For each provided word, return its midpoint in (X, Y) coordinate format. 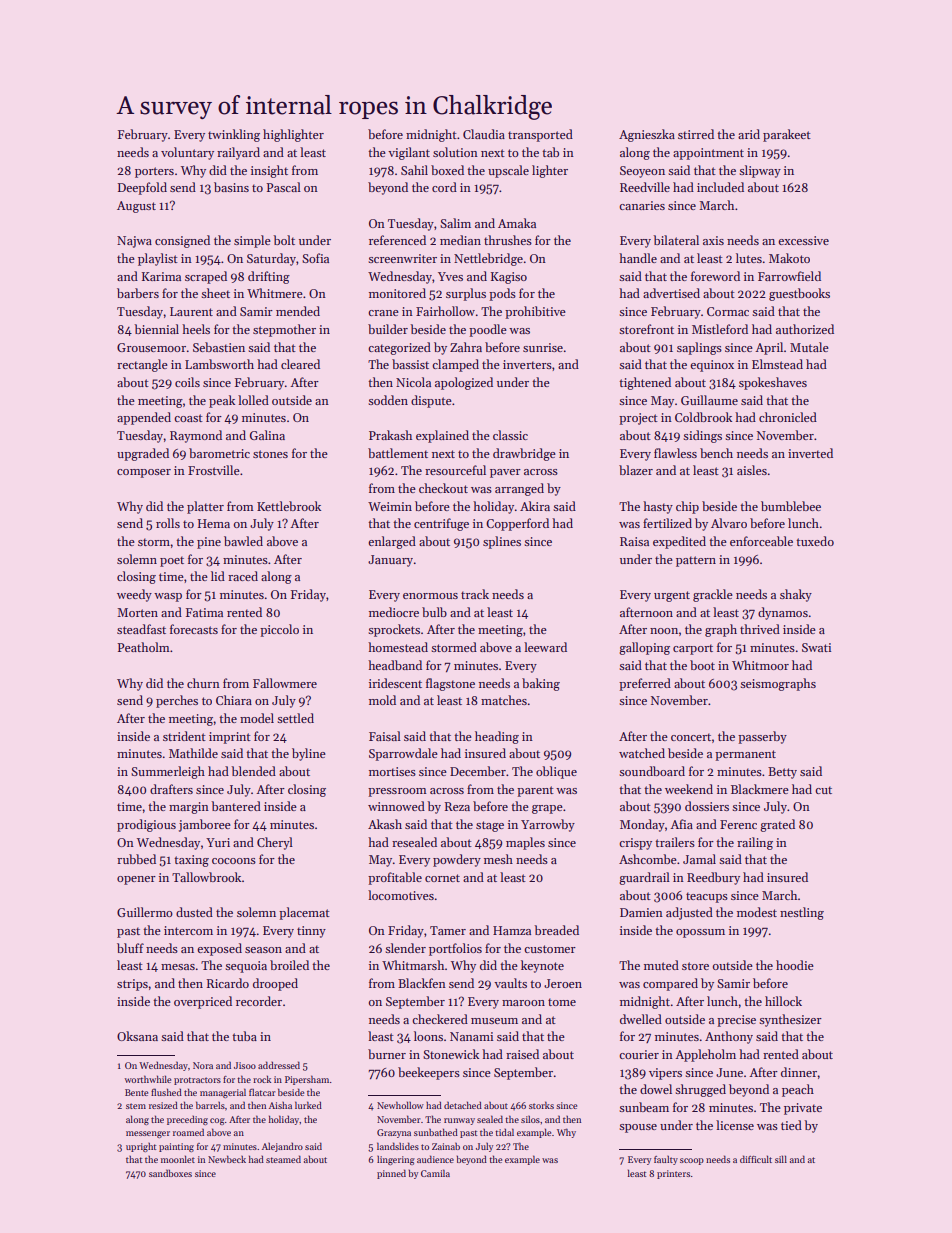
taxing (191, 861)
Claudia (484, 134)
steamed (283, 1159)
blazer (636, 470)
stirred (696, 134)
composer (144, 473)
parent (535, 791)
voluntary (187, 153)
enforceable (761, 541)
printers (673, 1174)
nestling (802, 913)
